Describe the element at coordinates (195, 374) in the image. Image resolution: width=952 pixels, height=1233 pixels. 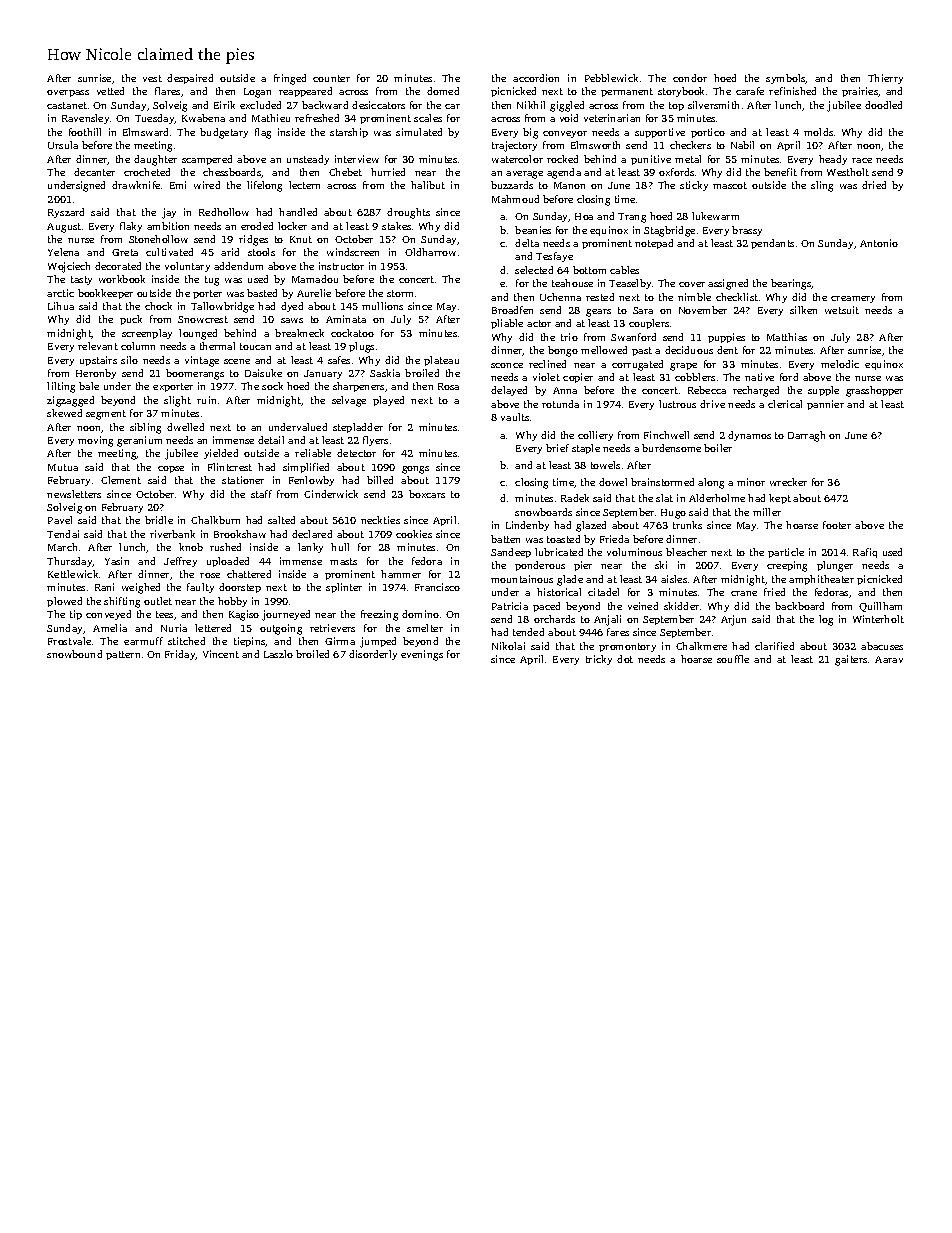
I see `boomerangs` at that location.
